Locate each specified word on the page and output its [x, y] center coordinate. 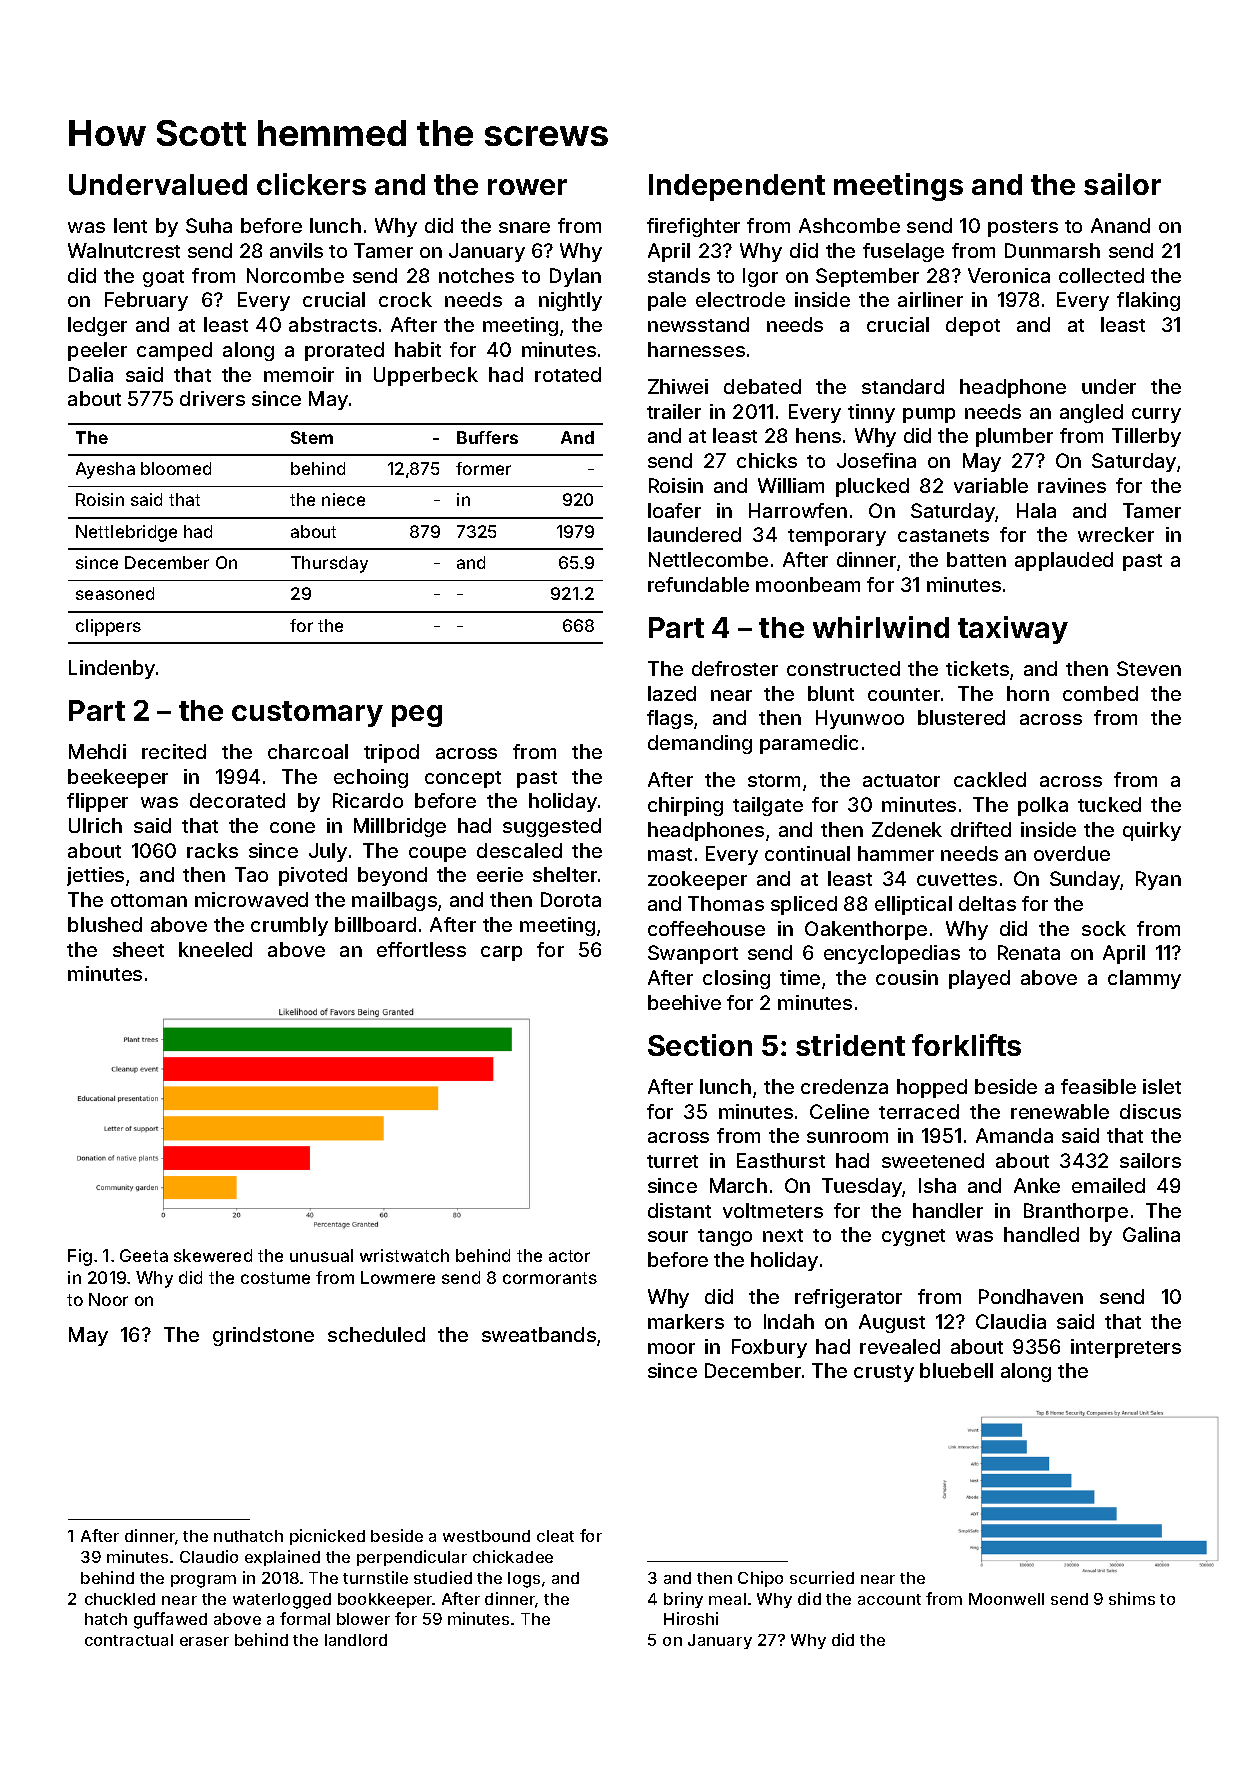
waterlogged [282, 1601]
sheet [138, 949]
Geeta [144, 1255]
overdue [1072, 853]
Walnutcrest [124, 250]
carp [501, 953]
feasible [1098, 1086]
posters [1023, 228]
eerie [500, 874]
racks [212, 850]
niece [343, 499]
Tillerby [1146, 437]
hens [818, 435]
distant [679, 1210]
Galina [1151, 1234]
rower [527, 187]
